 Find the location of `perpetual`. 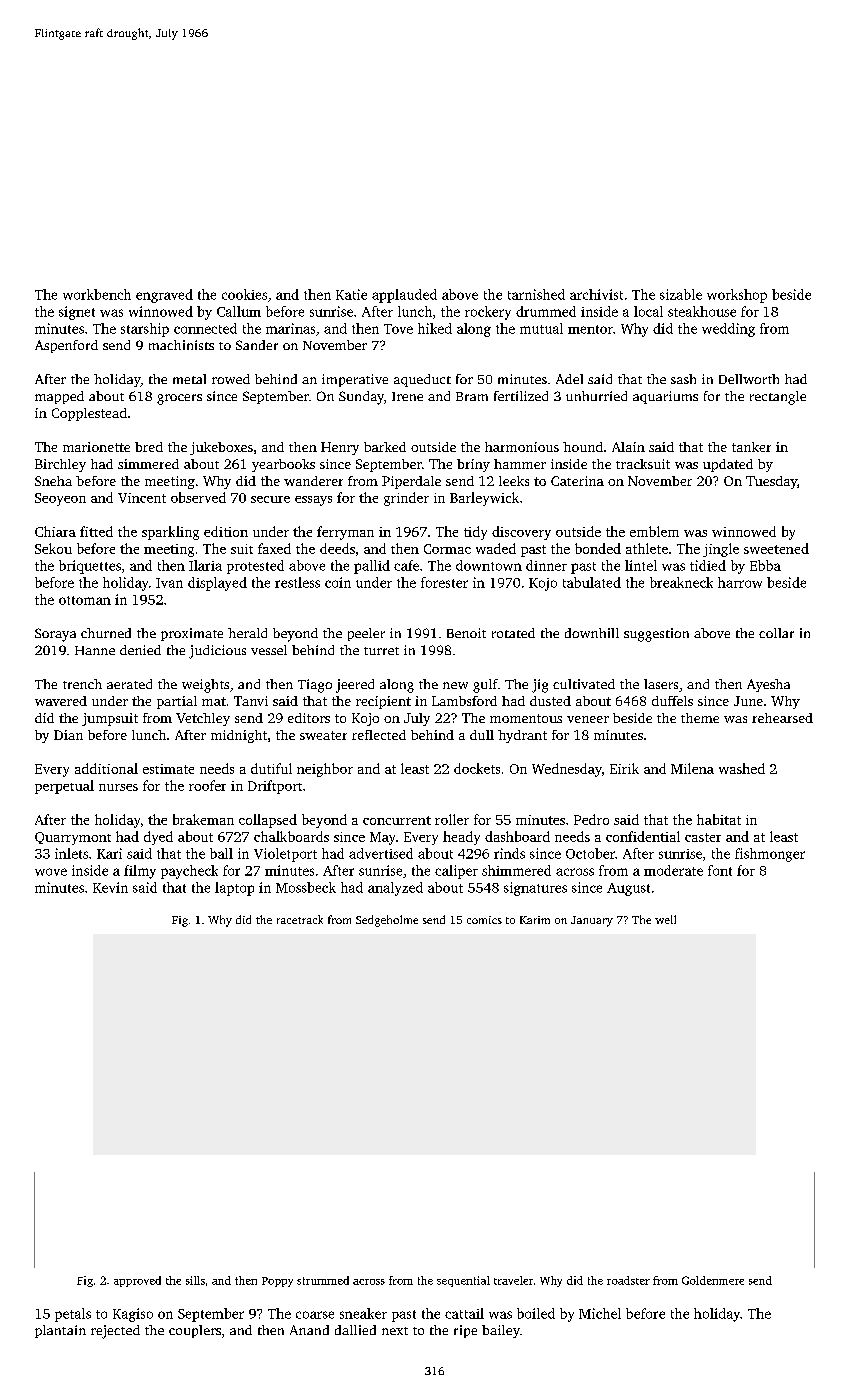

perpetual is located at coordinates (64, 787).
